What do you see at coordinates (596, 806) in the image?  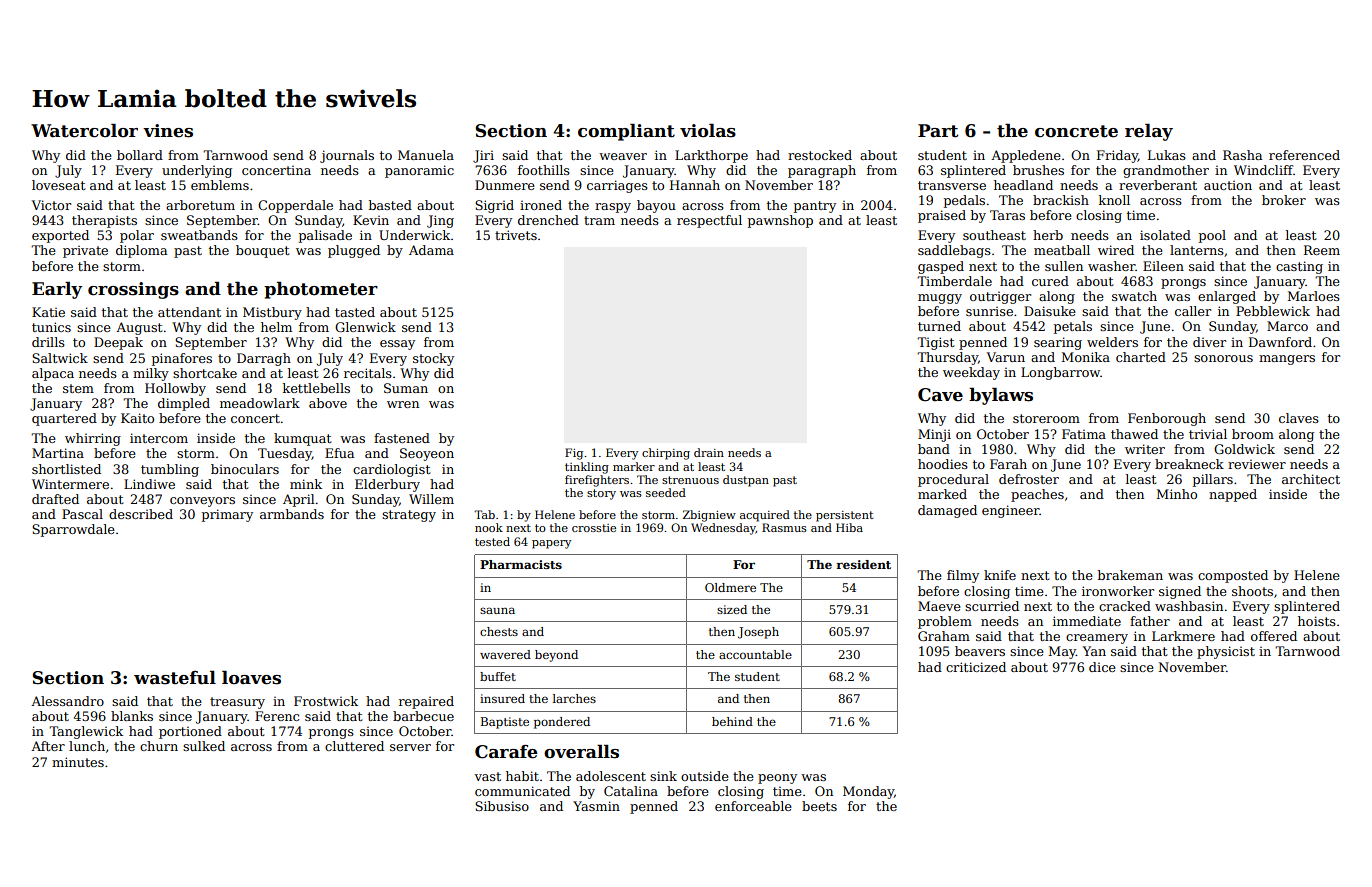 I see `Yasmin` at bounding box center [596, 806].
